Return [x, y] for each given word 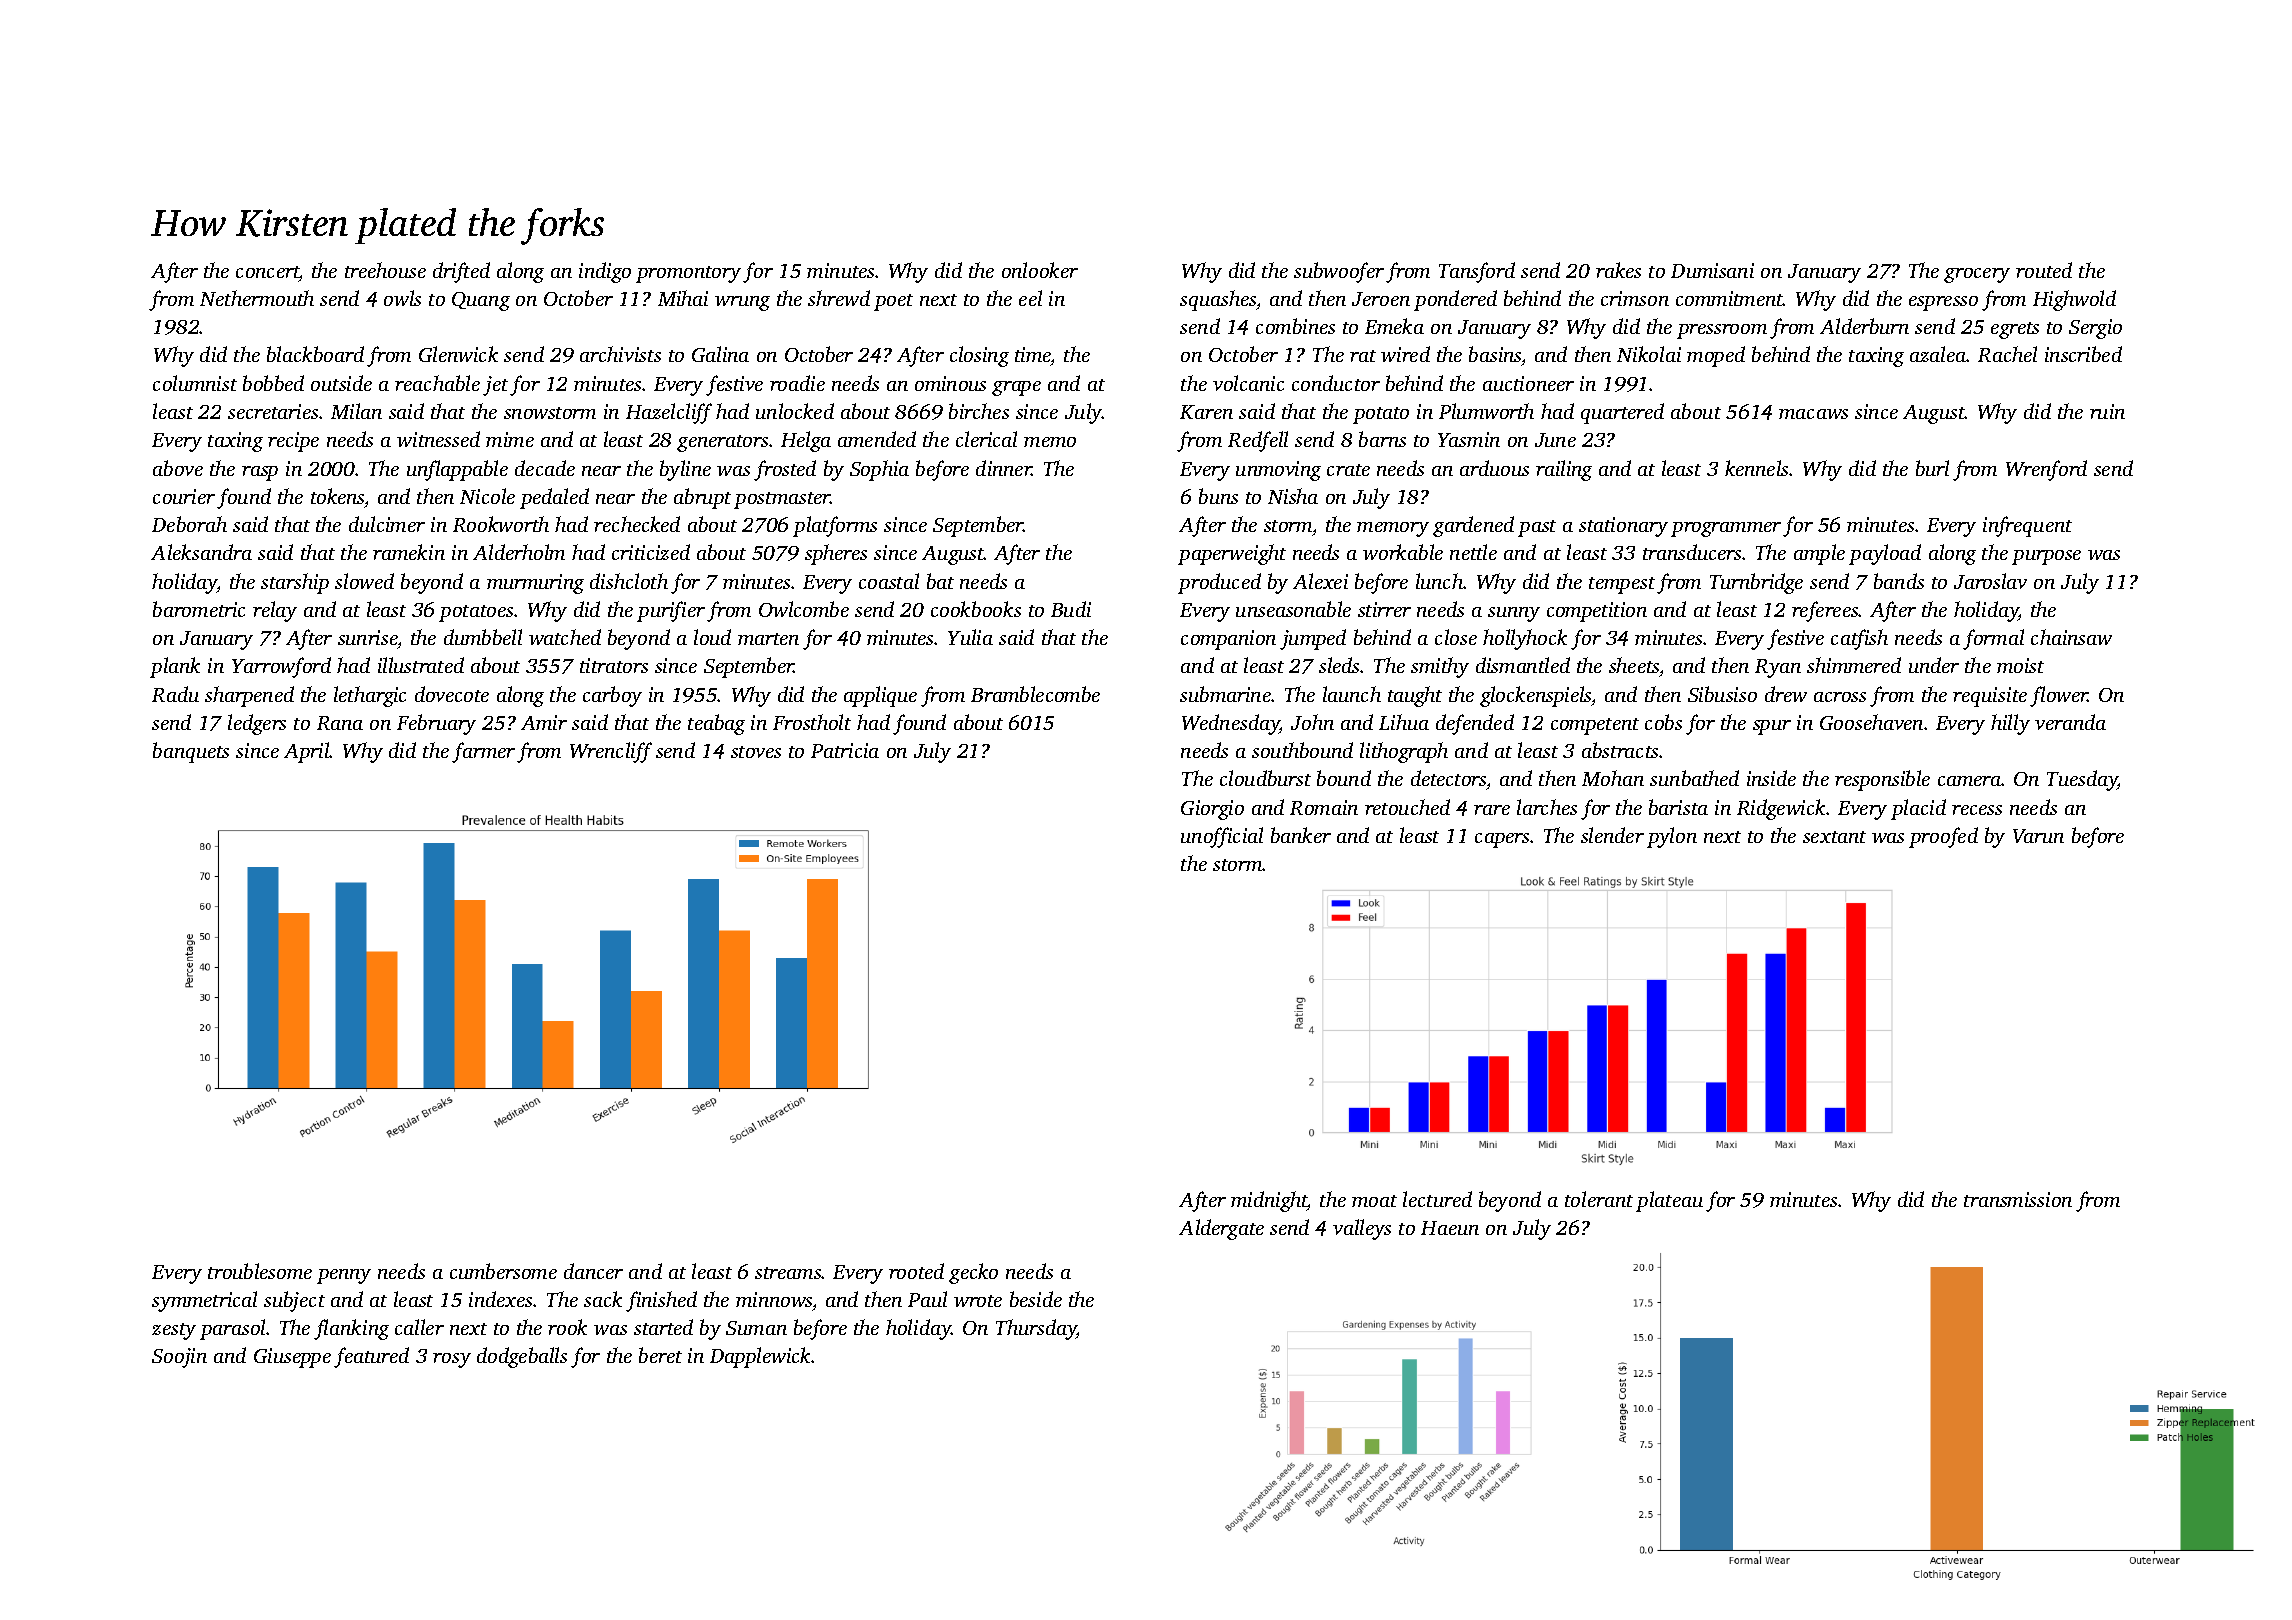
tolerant [1599, 1199]
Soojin [179, 1358]
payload [1885, 554]
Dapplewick [761, 1357]
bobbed [273, 383]
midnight [1269, 1201]
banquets [191, 752]
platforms [835, 526]
